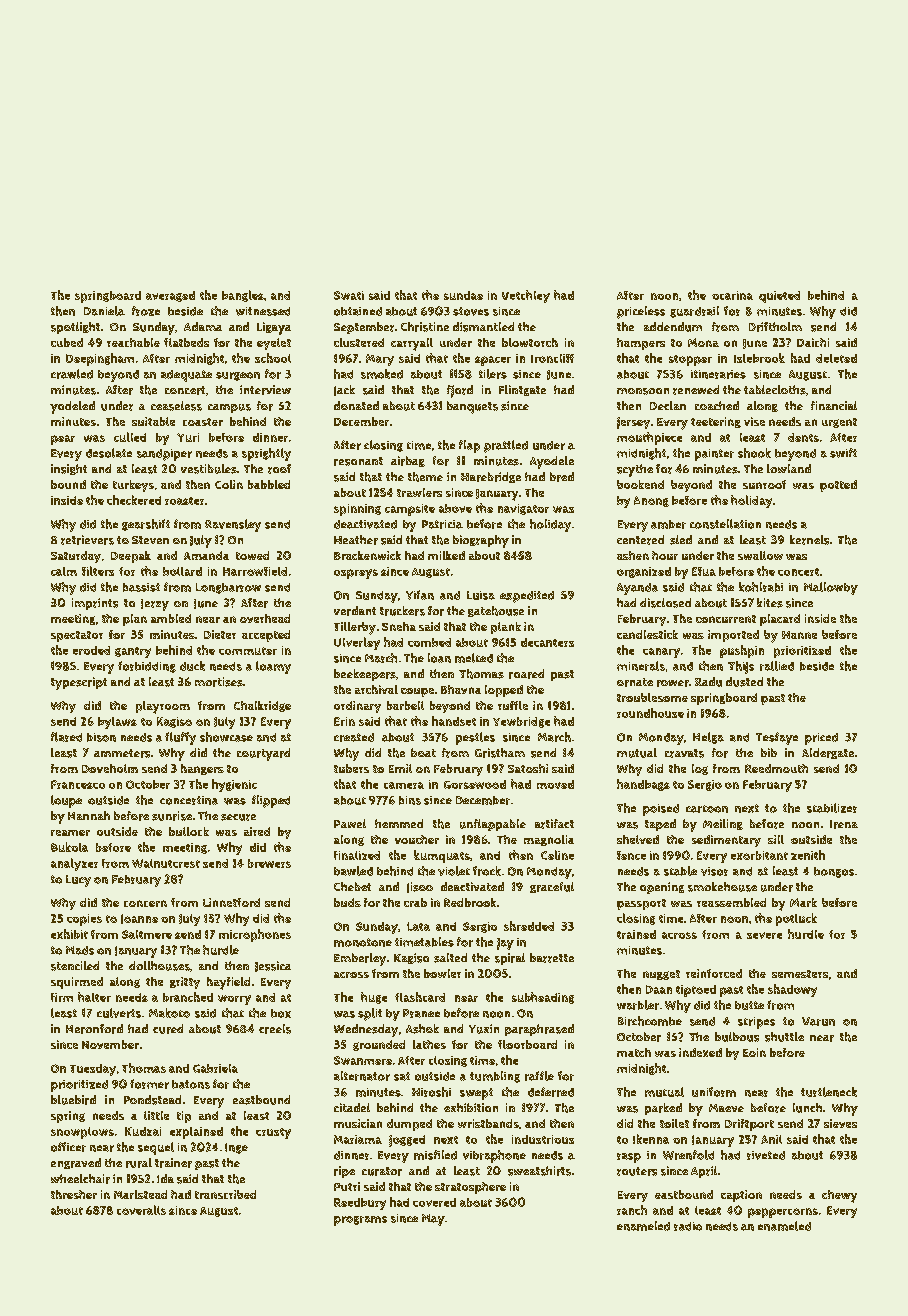 The height and width of the screenshot is (1316, 908). What do you see at coordinates (732, 295) in the screenshot?
I see `ocarina` at bounding box center [732, 295].
